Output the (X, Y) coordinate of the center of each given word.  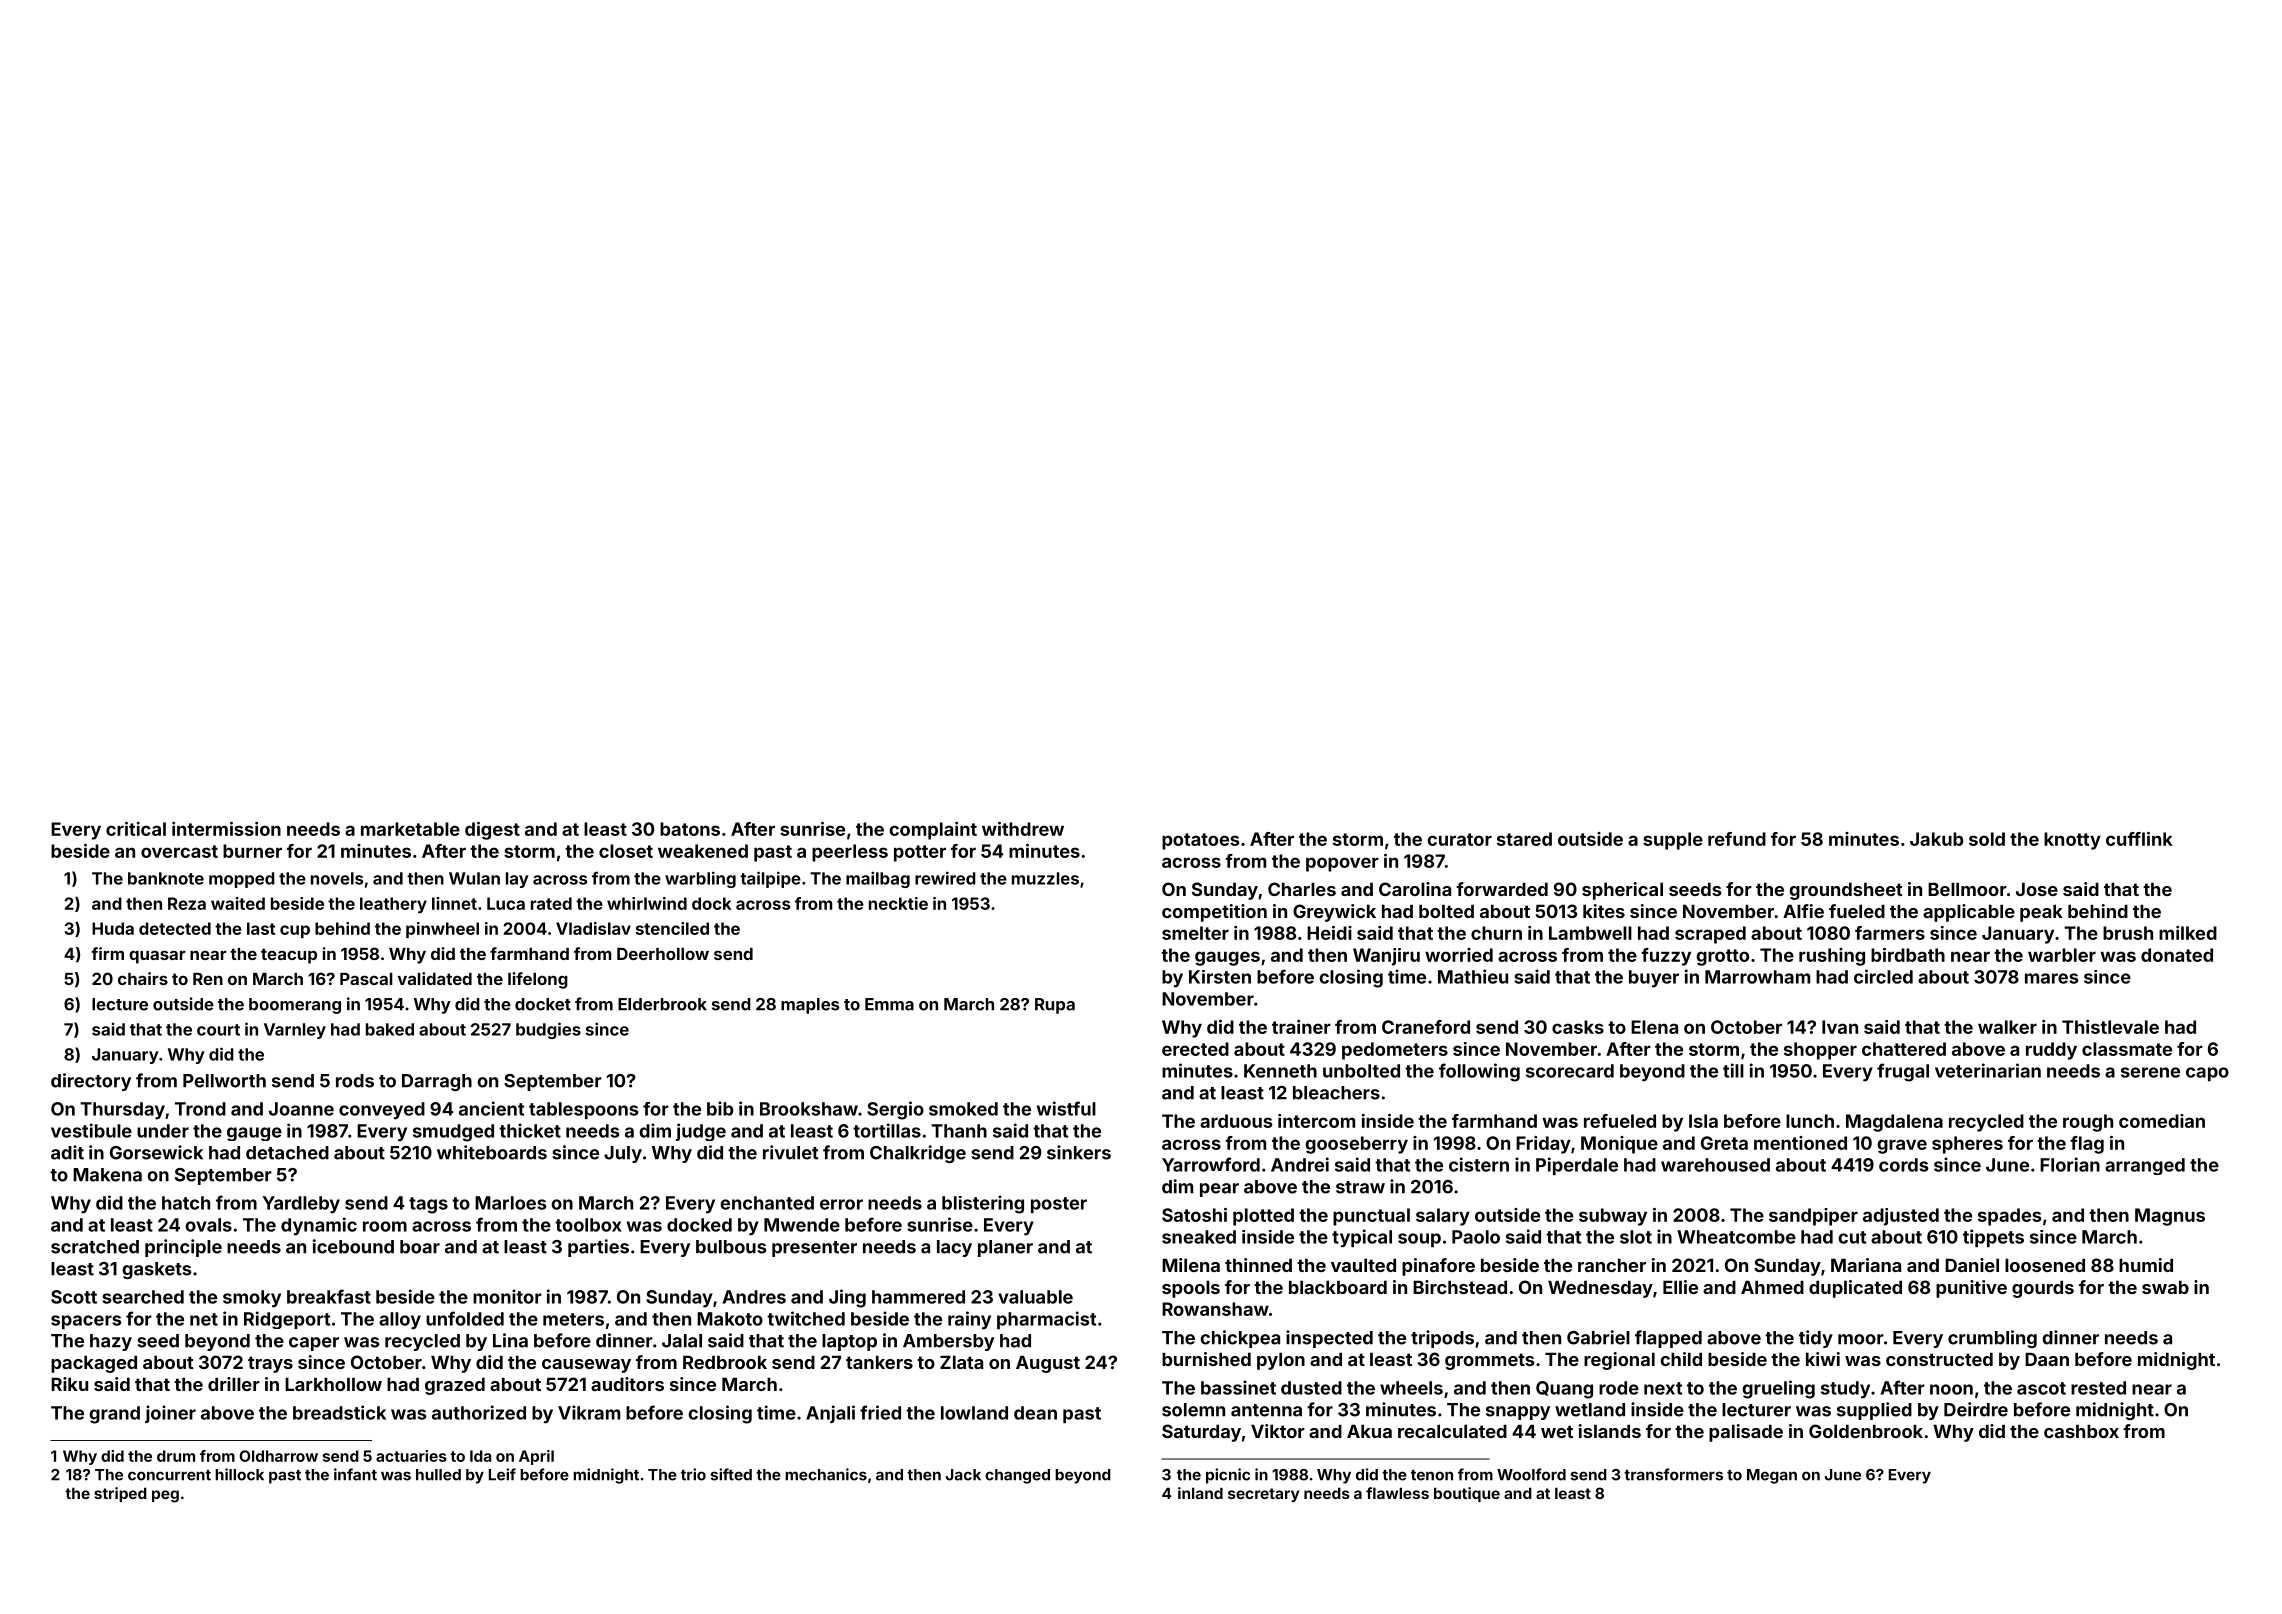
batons (690, 829)
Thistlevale (2110, 1027)
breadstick (339, 1412)
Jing (847, 1298)
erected (1195, 1049)
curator (1459, 839)
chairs (143, 978)
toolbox (588, 1225)
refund (1737, 839)
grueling (1778, 1389)
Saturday (1201, 1433)
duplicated (1855, 1289)
